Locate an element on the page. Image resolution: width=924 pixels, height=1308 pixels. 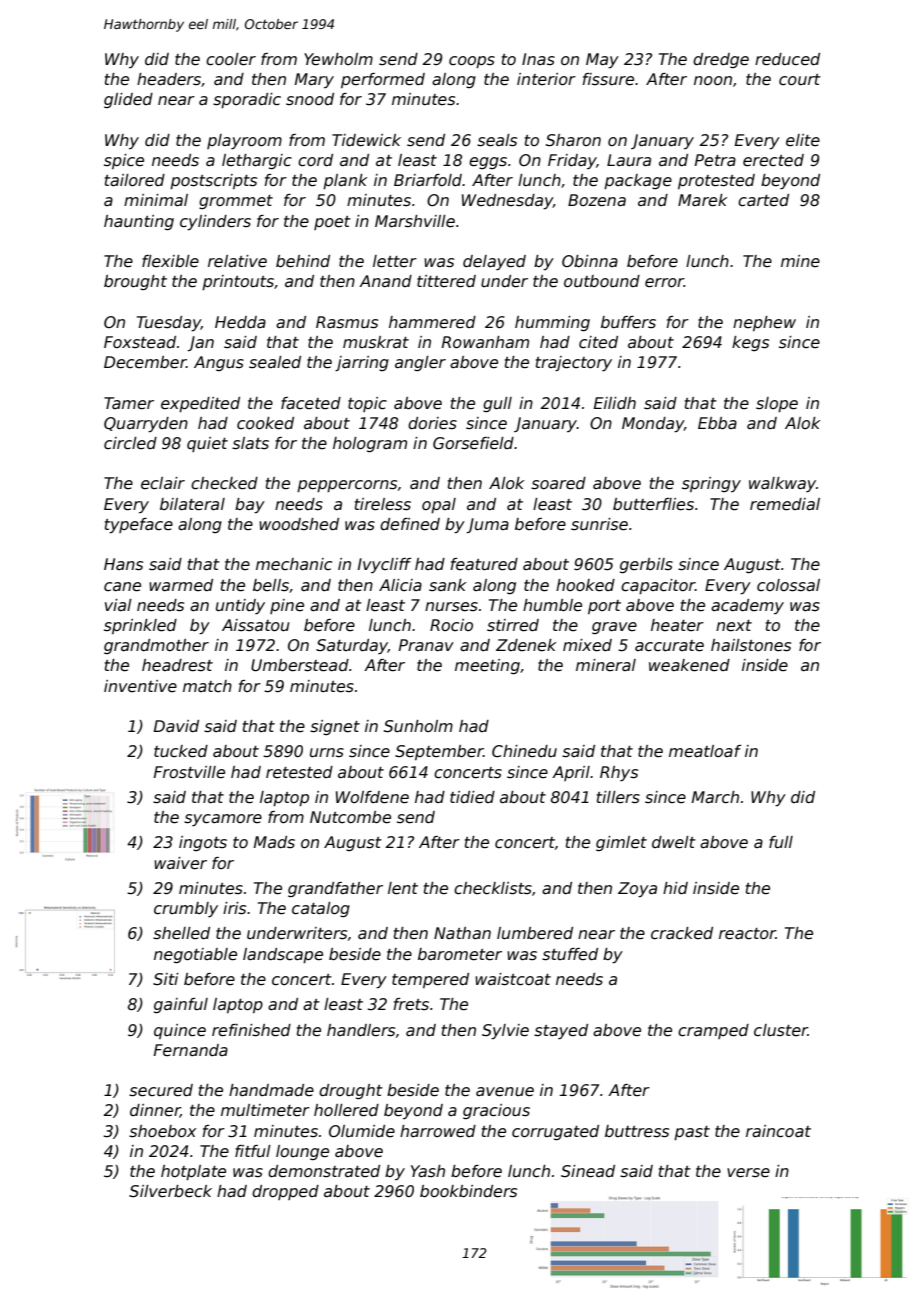
bookbinders is located at coordinates (468, 1191).
